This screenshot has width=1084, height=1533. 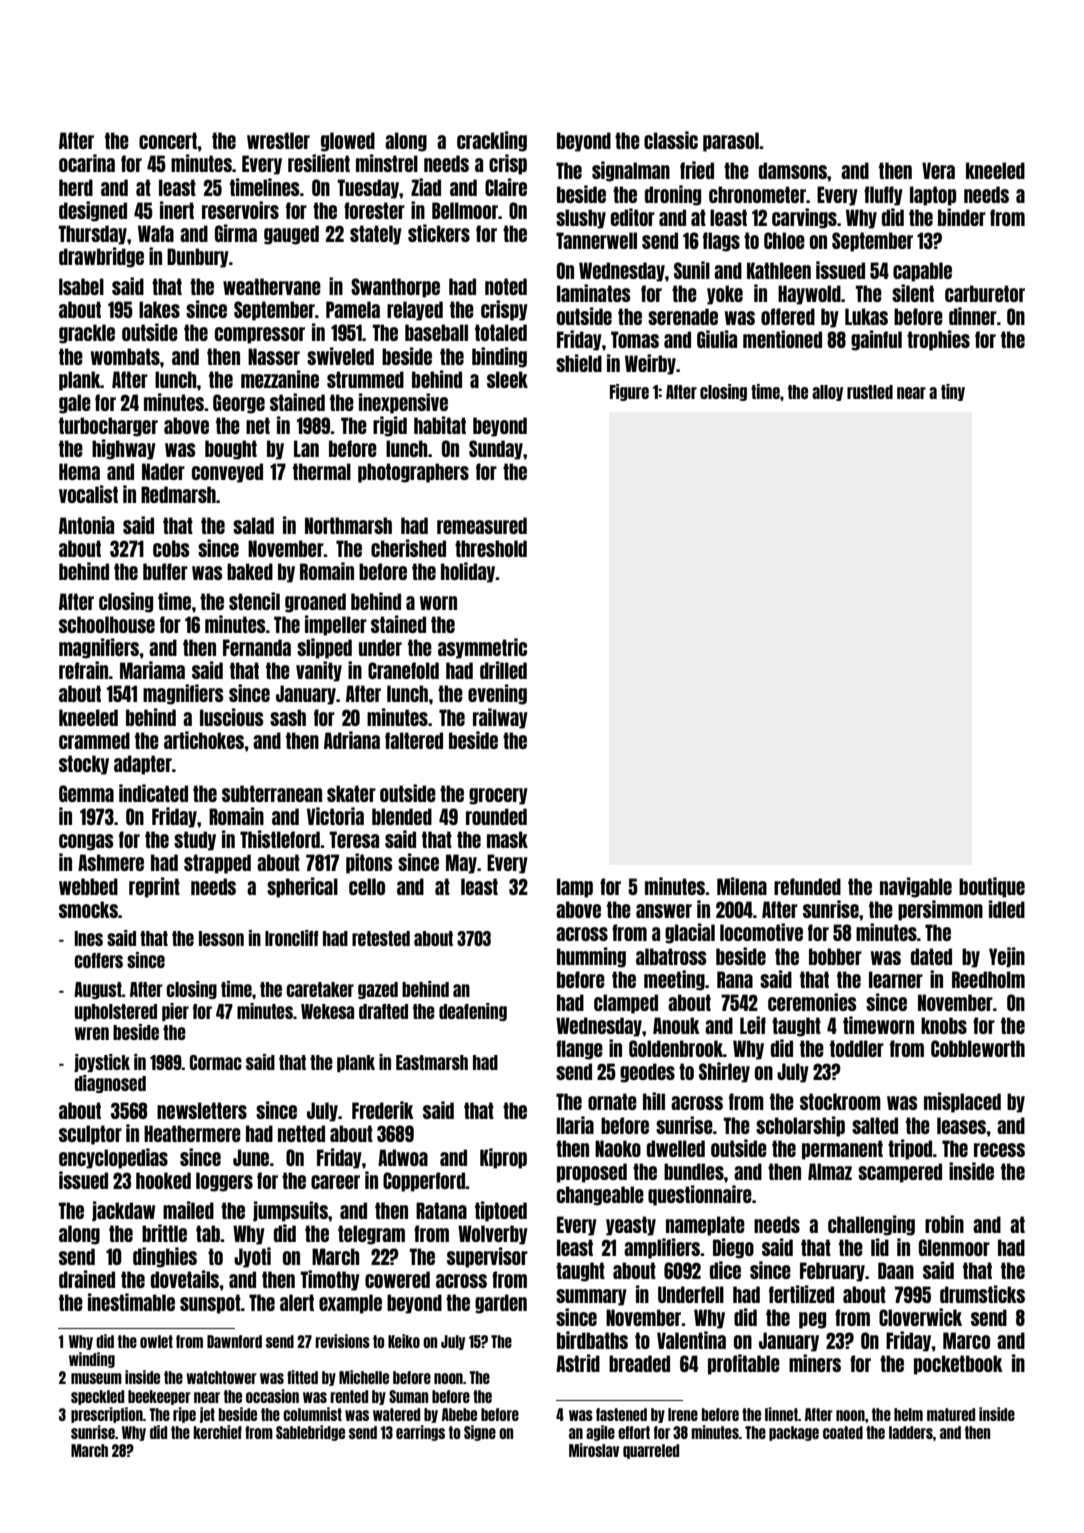 What do you see at coordinates (94, 740) in the screenshot?
I see `crammed` at bounding box center [94, 740].
